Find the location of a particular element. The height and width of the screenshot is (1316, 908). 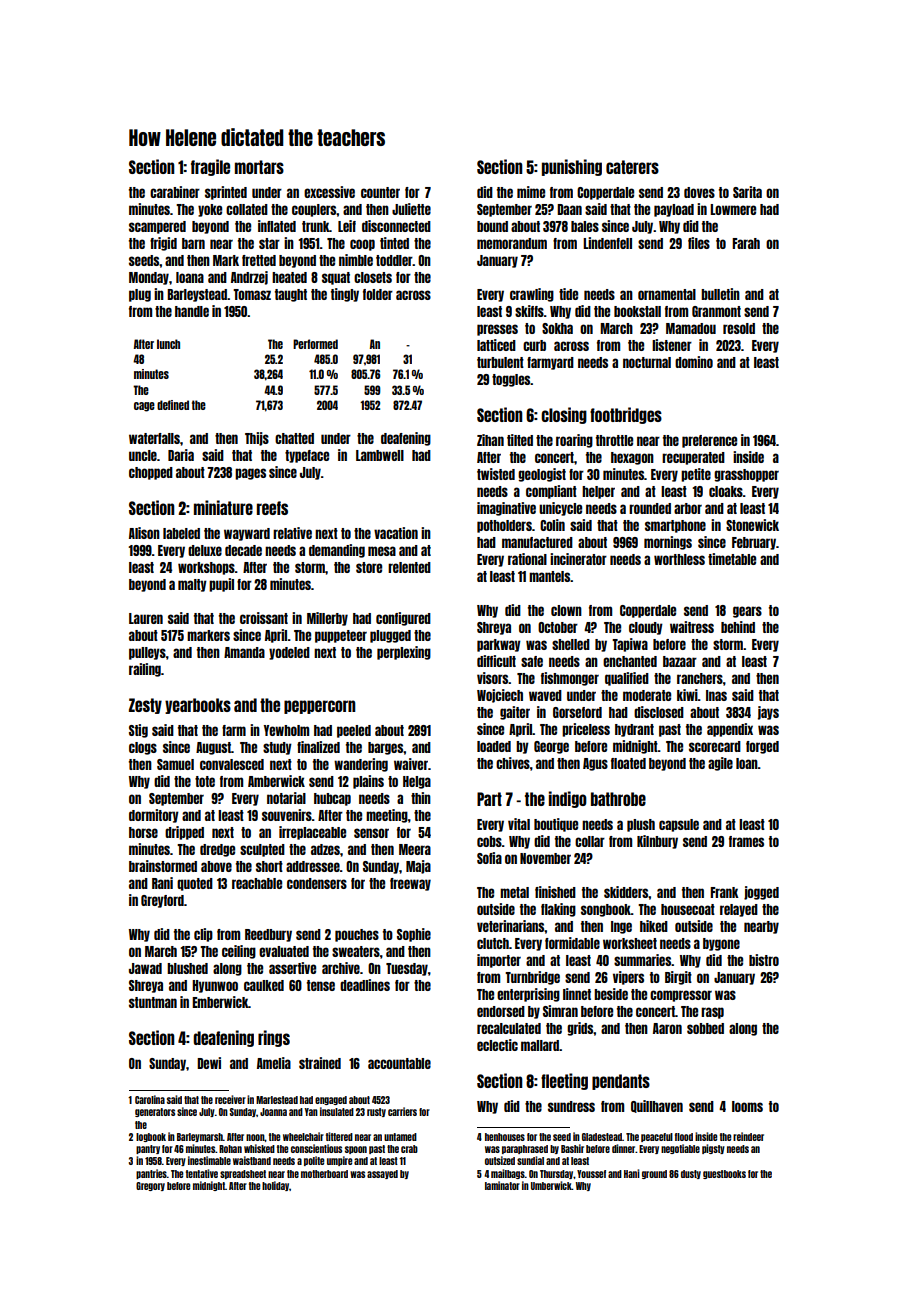

yearbooks is located at coordinates (198, 706).
